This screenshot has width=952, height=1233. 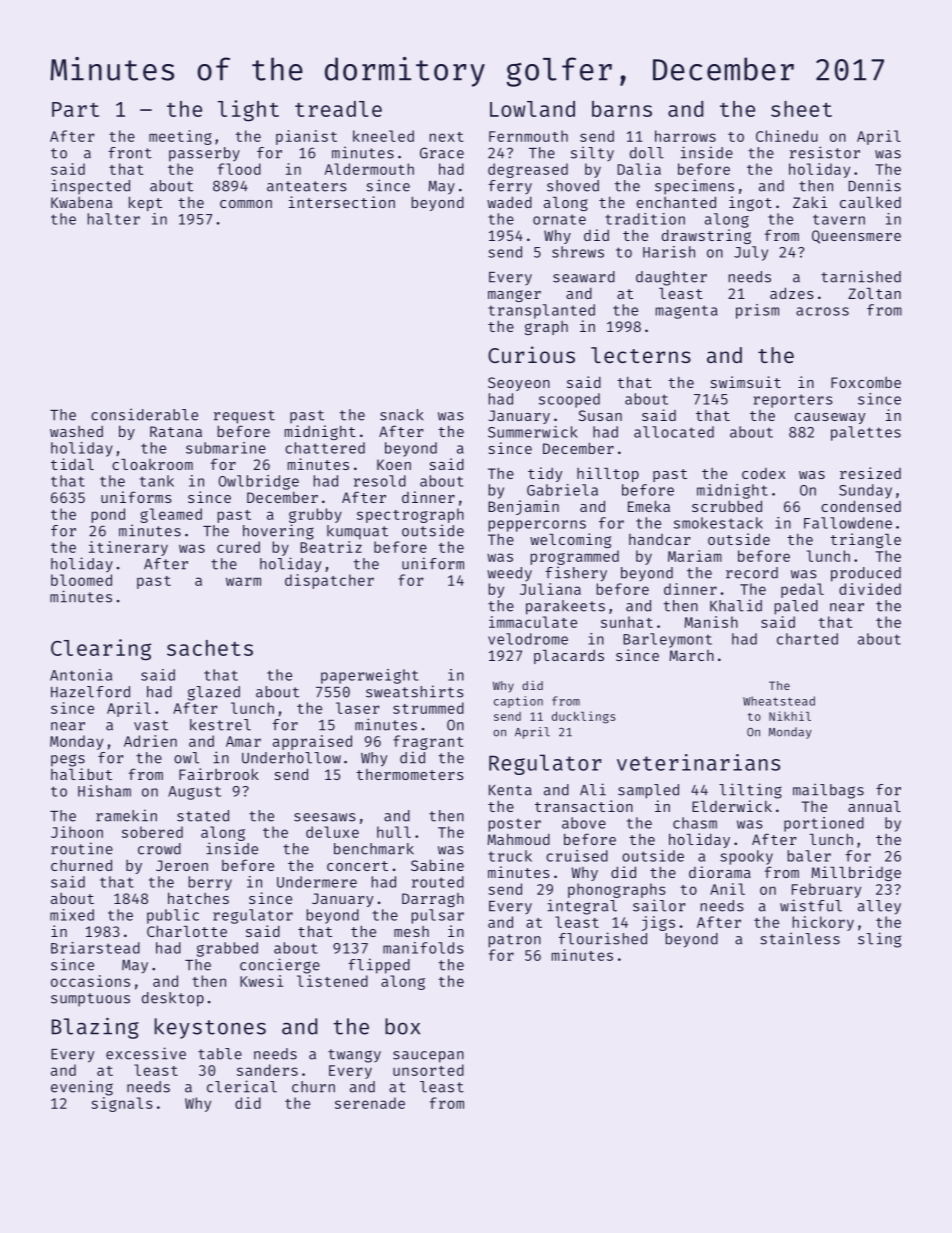 I want to click on desktop, so click(x=173, y=999).
